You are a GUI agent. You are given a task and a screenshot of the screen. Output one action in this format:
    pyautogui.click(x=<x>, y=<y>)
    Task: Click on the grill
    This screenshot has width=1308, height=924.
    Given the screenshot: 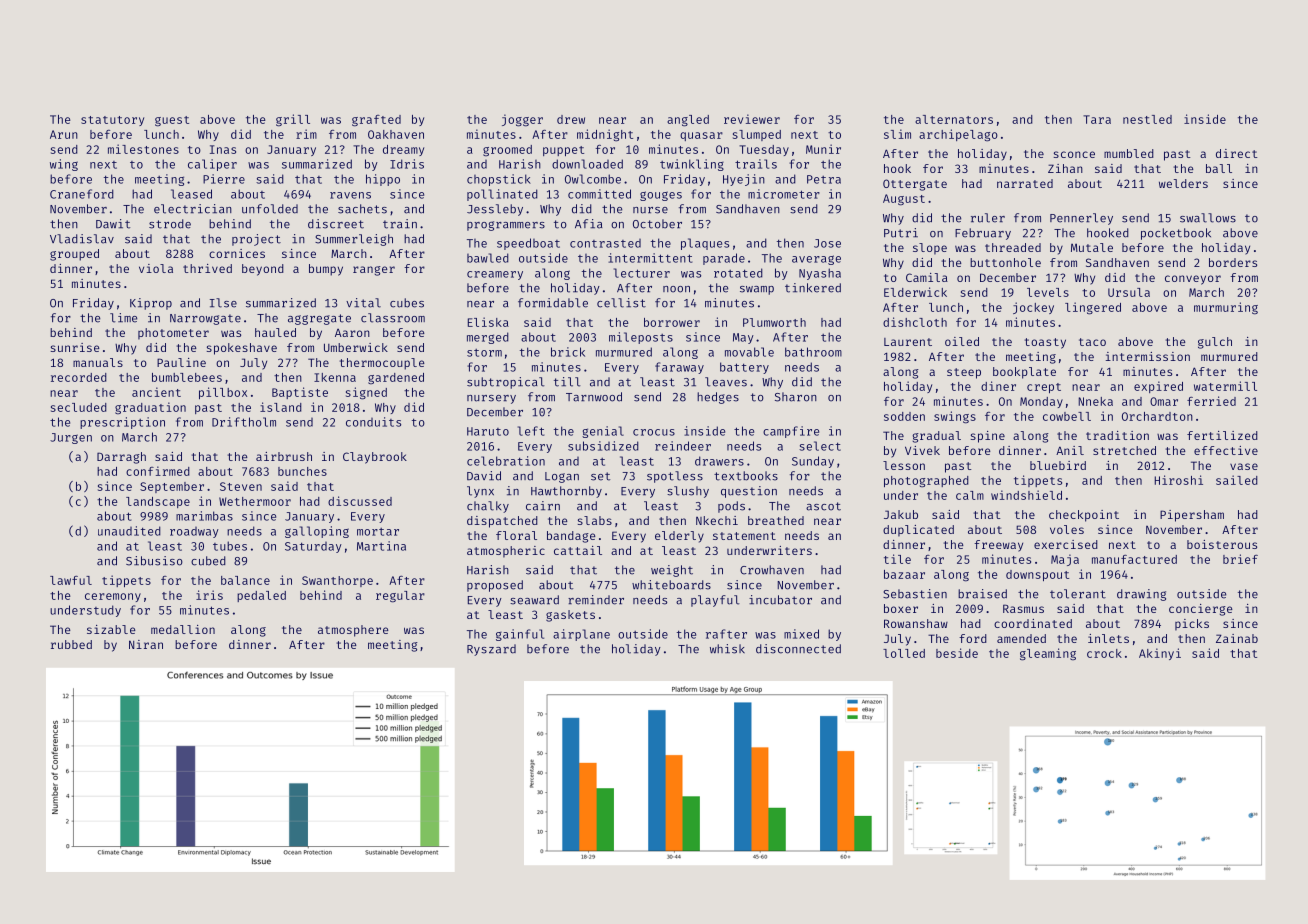 What is the action you would take?
    pyautogui.click(x=293, y=120)
